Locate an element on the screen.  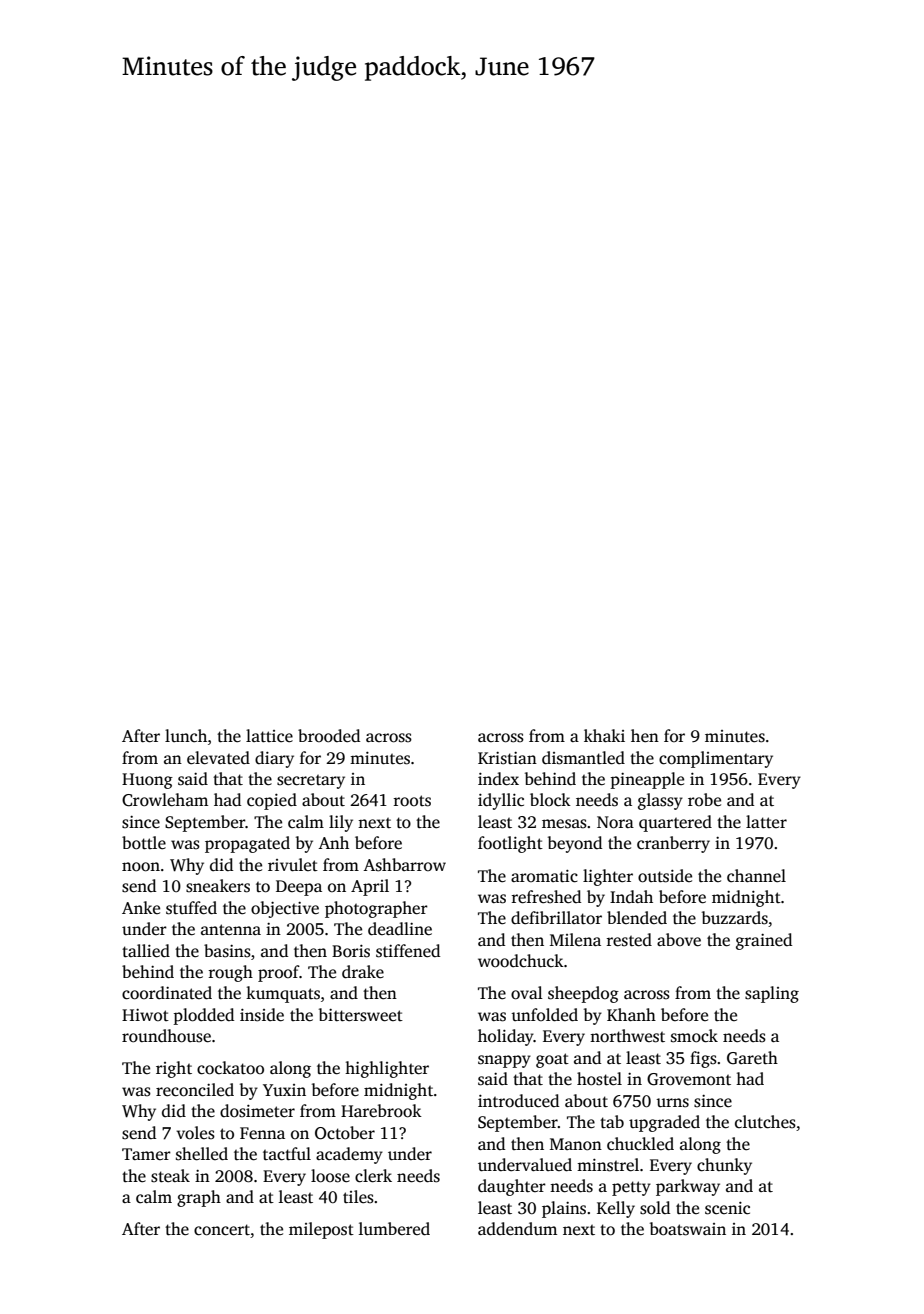
lunch is located at coordinates (186, 736).
